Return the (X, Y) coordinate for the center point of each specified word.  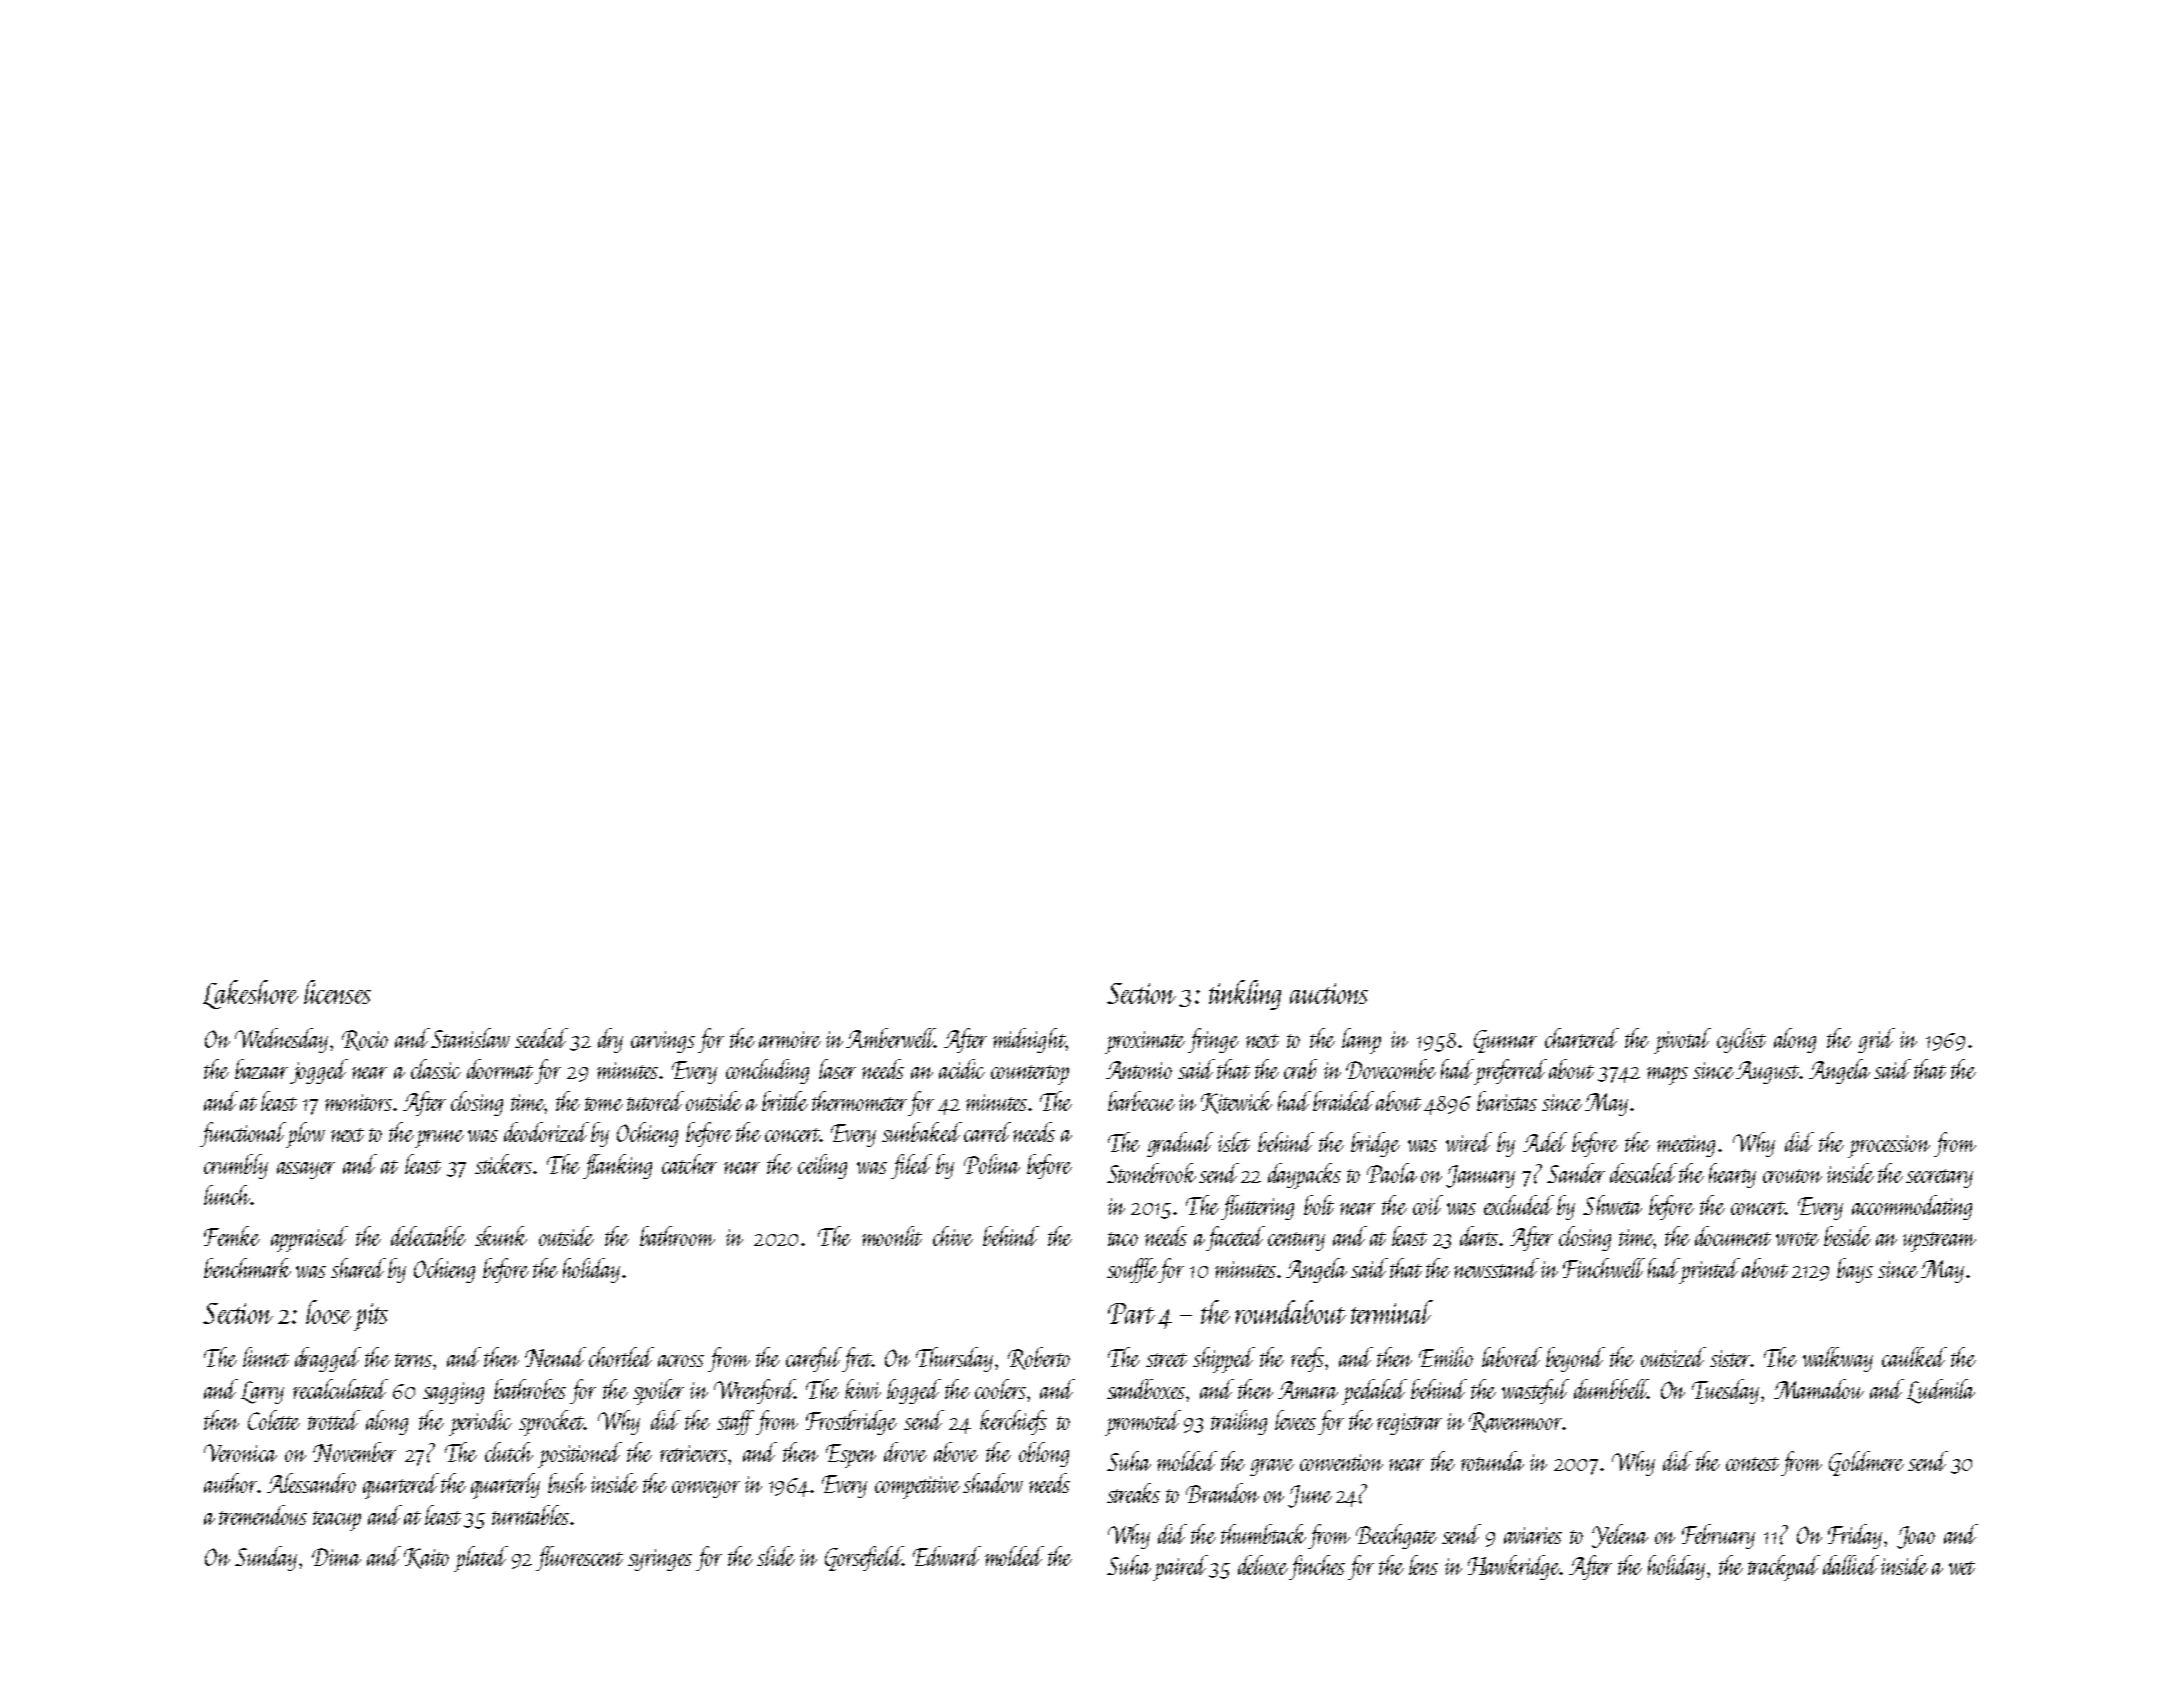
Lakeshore (250, 994)
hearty (1732, 1175)
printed (1710, 1270)
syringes (660, 1560)
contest (1752, 1464)
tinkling (1245, 995)
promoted (1143, 1423)
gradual (1180, 1144)
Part (1131, 1313)
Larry (262, 1392)
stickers (503, 1164)
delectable (428, 1236)
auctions (1329, 993)
